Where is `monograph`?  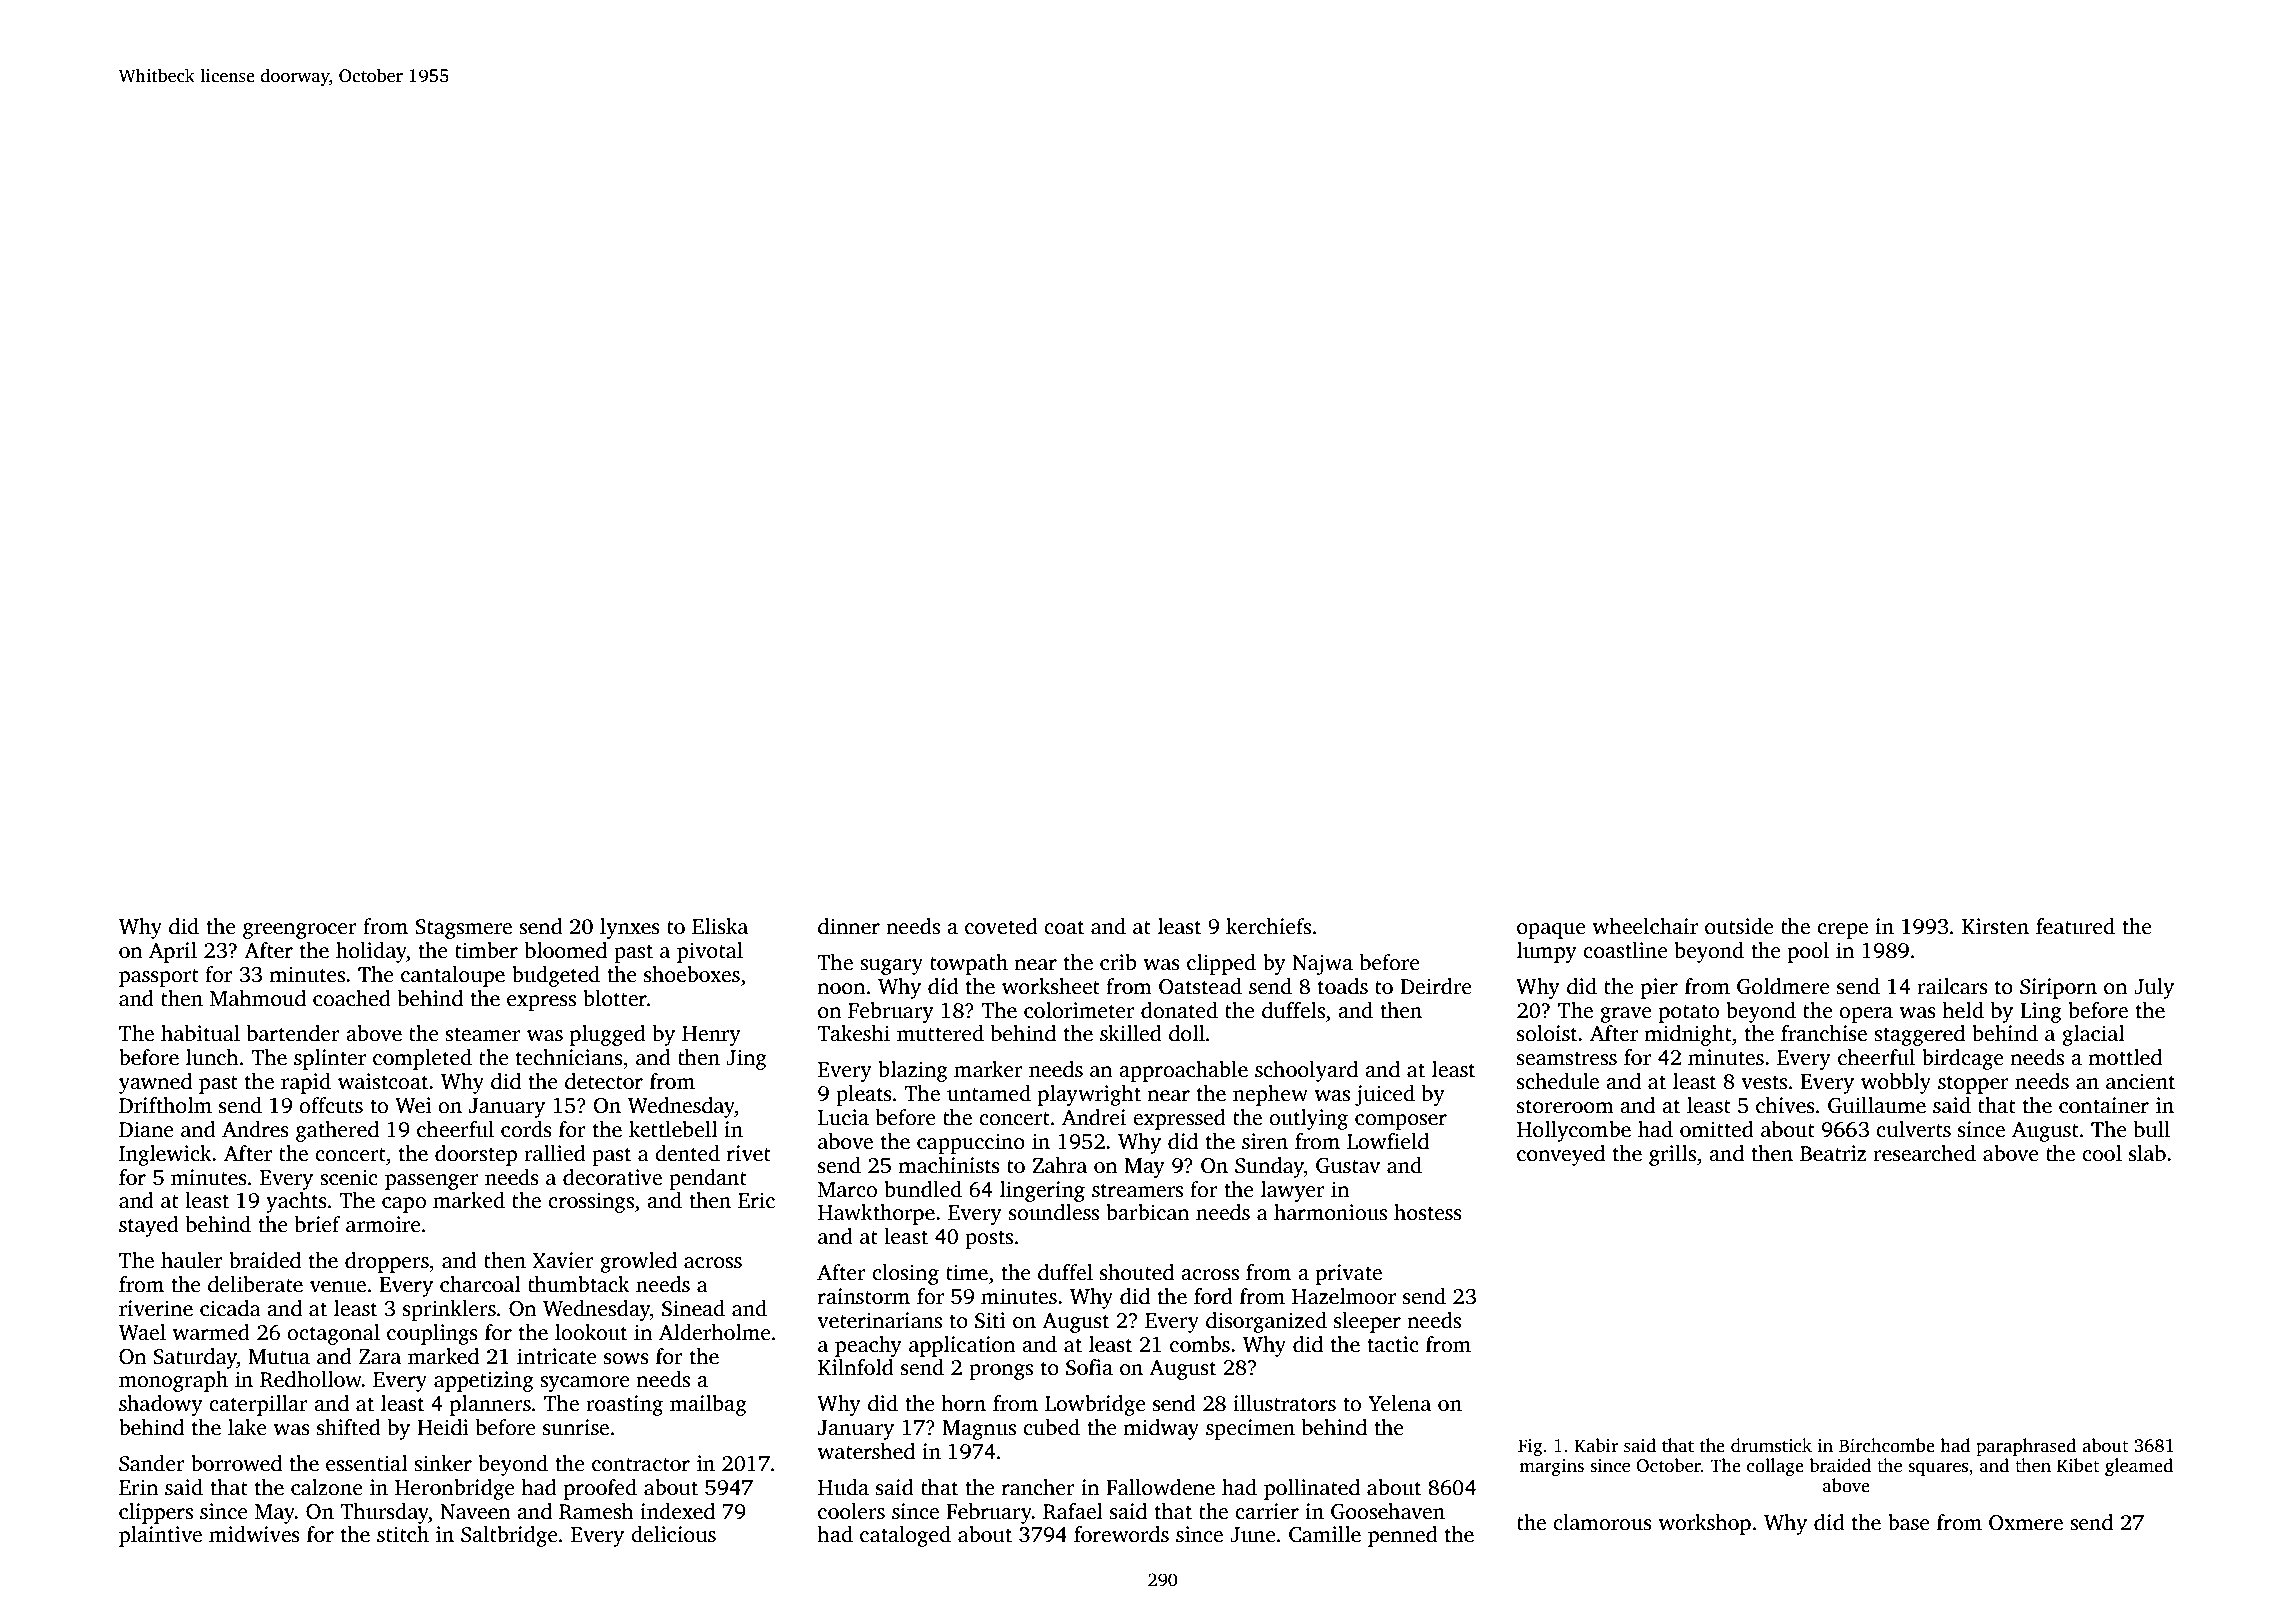
monograph is located at coordinates (173, 1381).
